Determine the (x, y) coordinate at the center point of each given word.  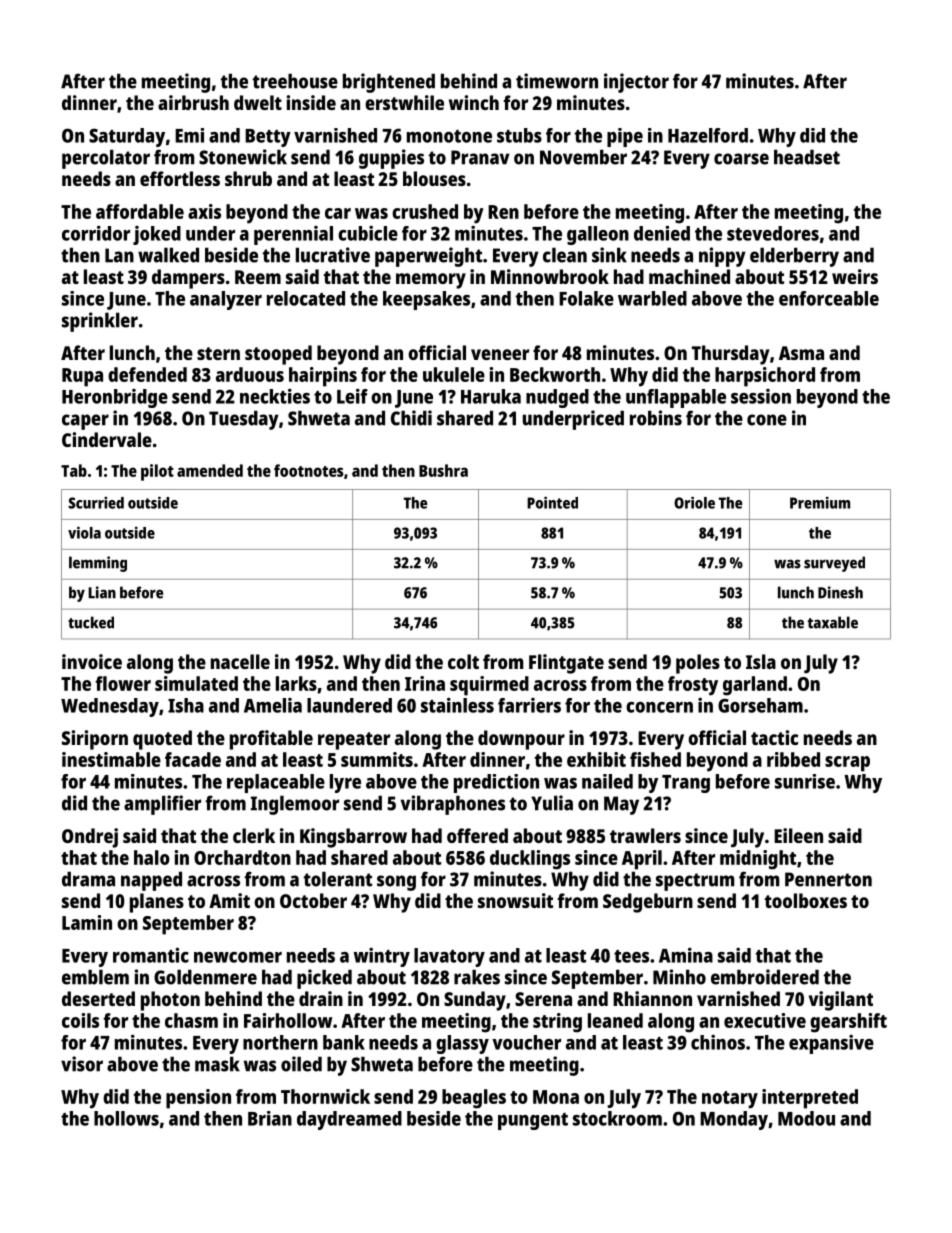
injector (636, 83)
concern (659, 707)
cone (767, 420)
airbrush (193, 102)
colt (463, 661)
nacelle (240, 661)
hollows (126, 1118)
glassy (462, 1044)
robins (656, 418)
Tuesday (244, 420)
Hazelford (708, 135)
